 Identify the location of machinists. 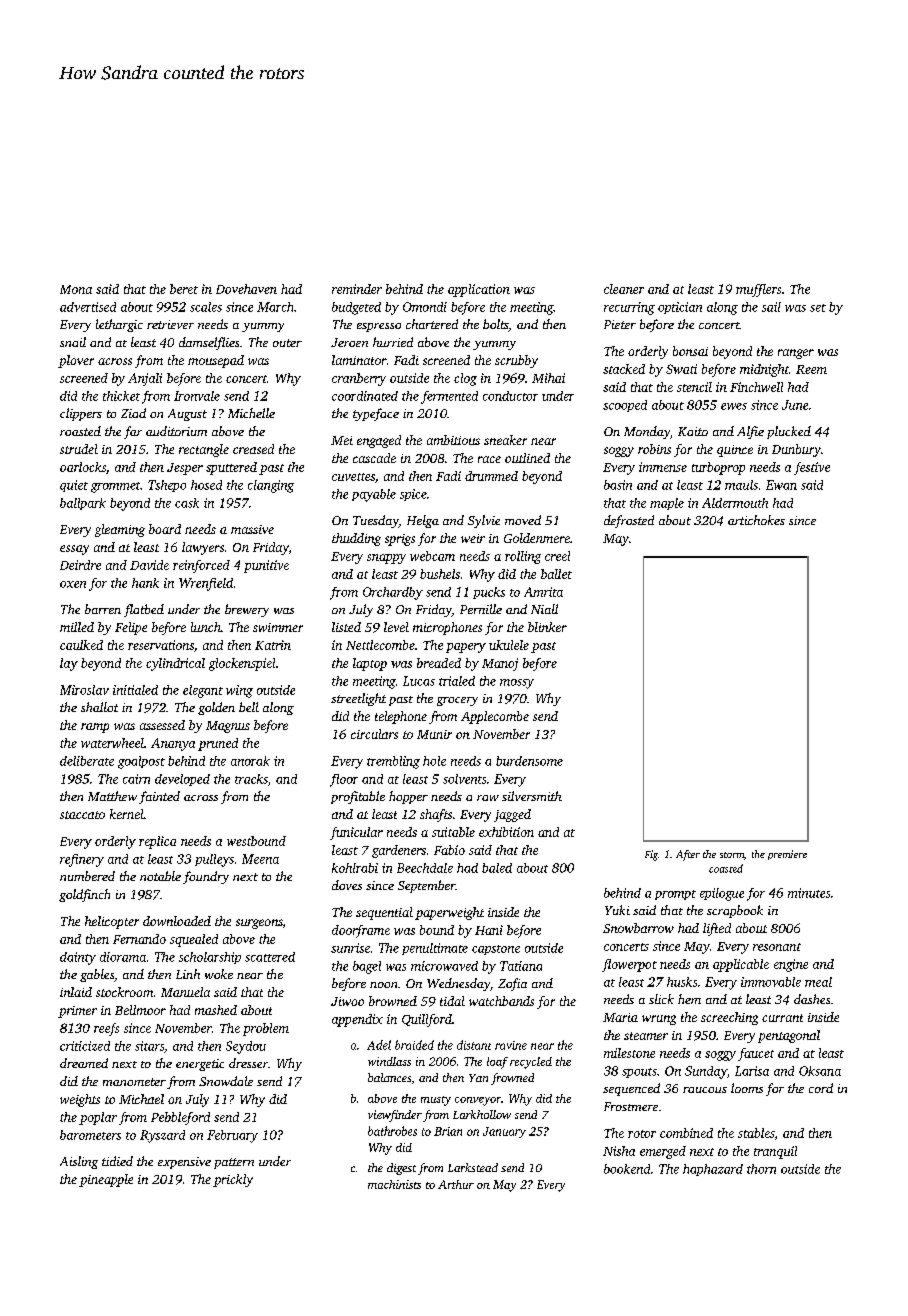
(394, 1184).
